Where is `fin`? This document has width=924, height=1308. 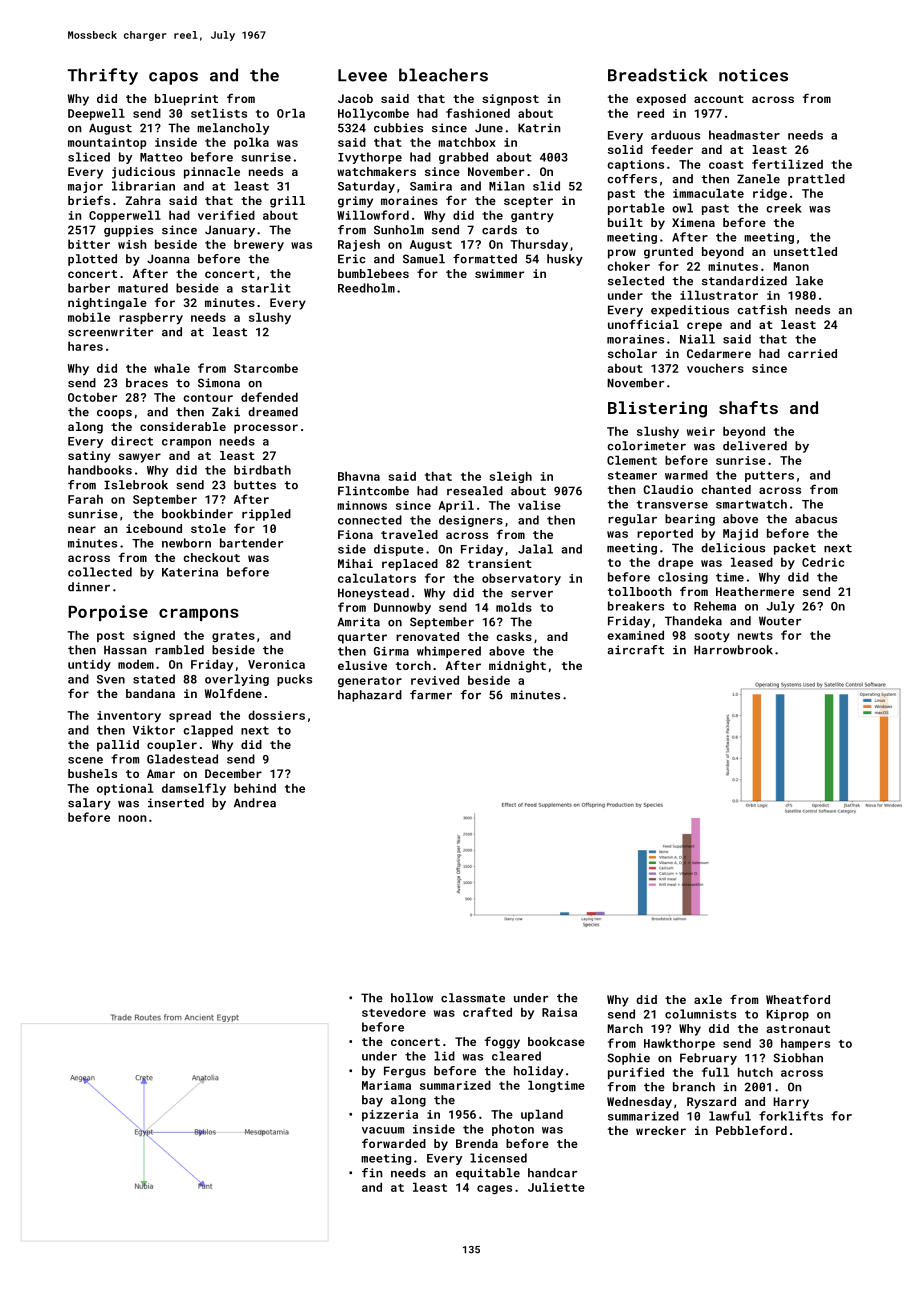
fin is located at coordinates (372, 1172).
